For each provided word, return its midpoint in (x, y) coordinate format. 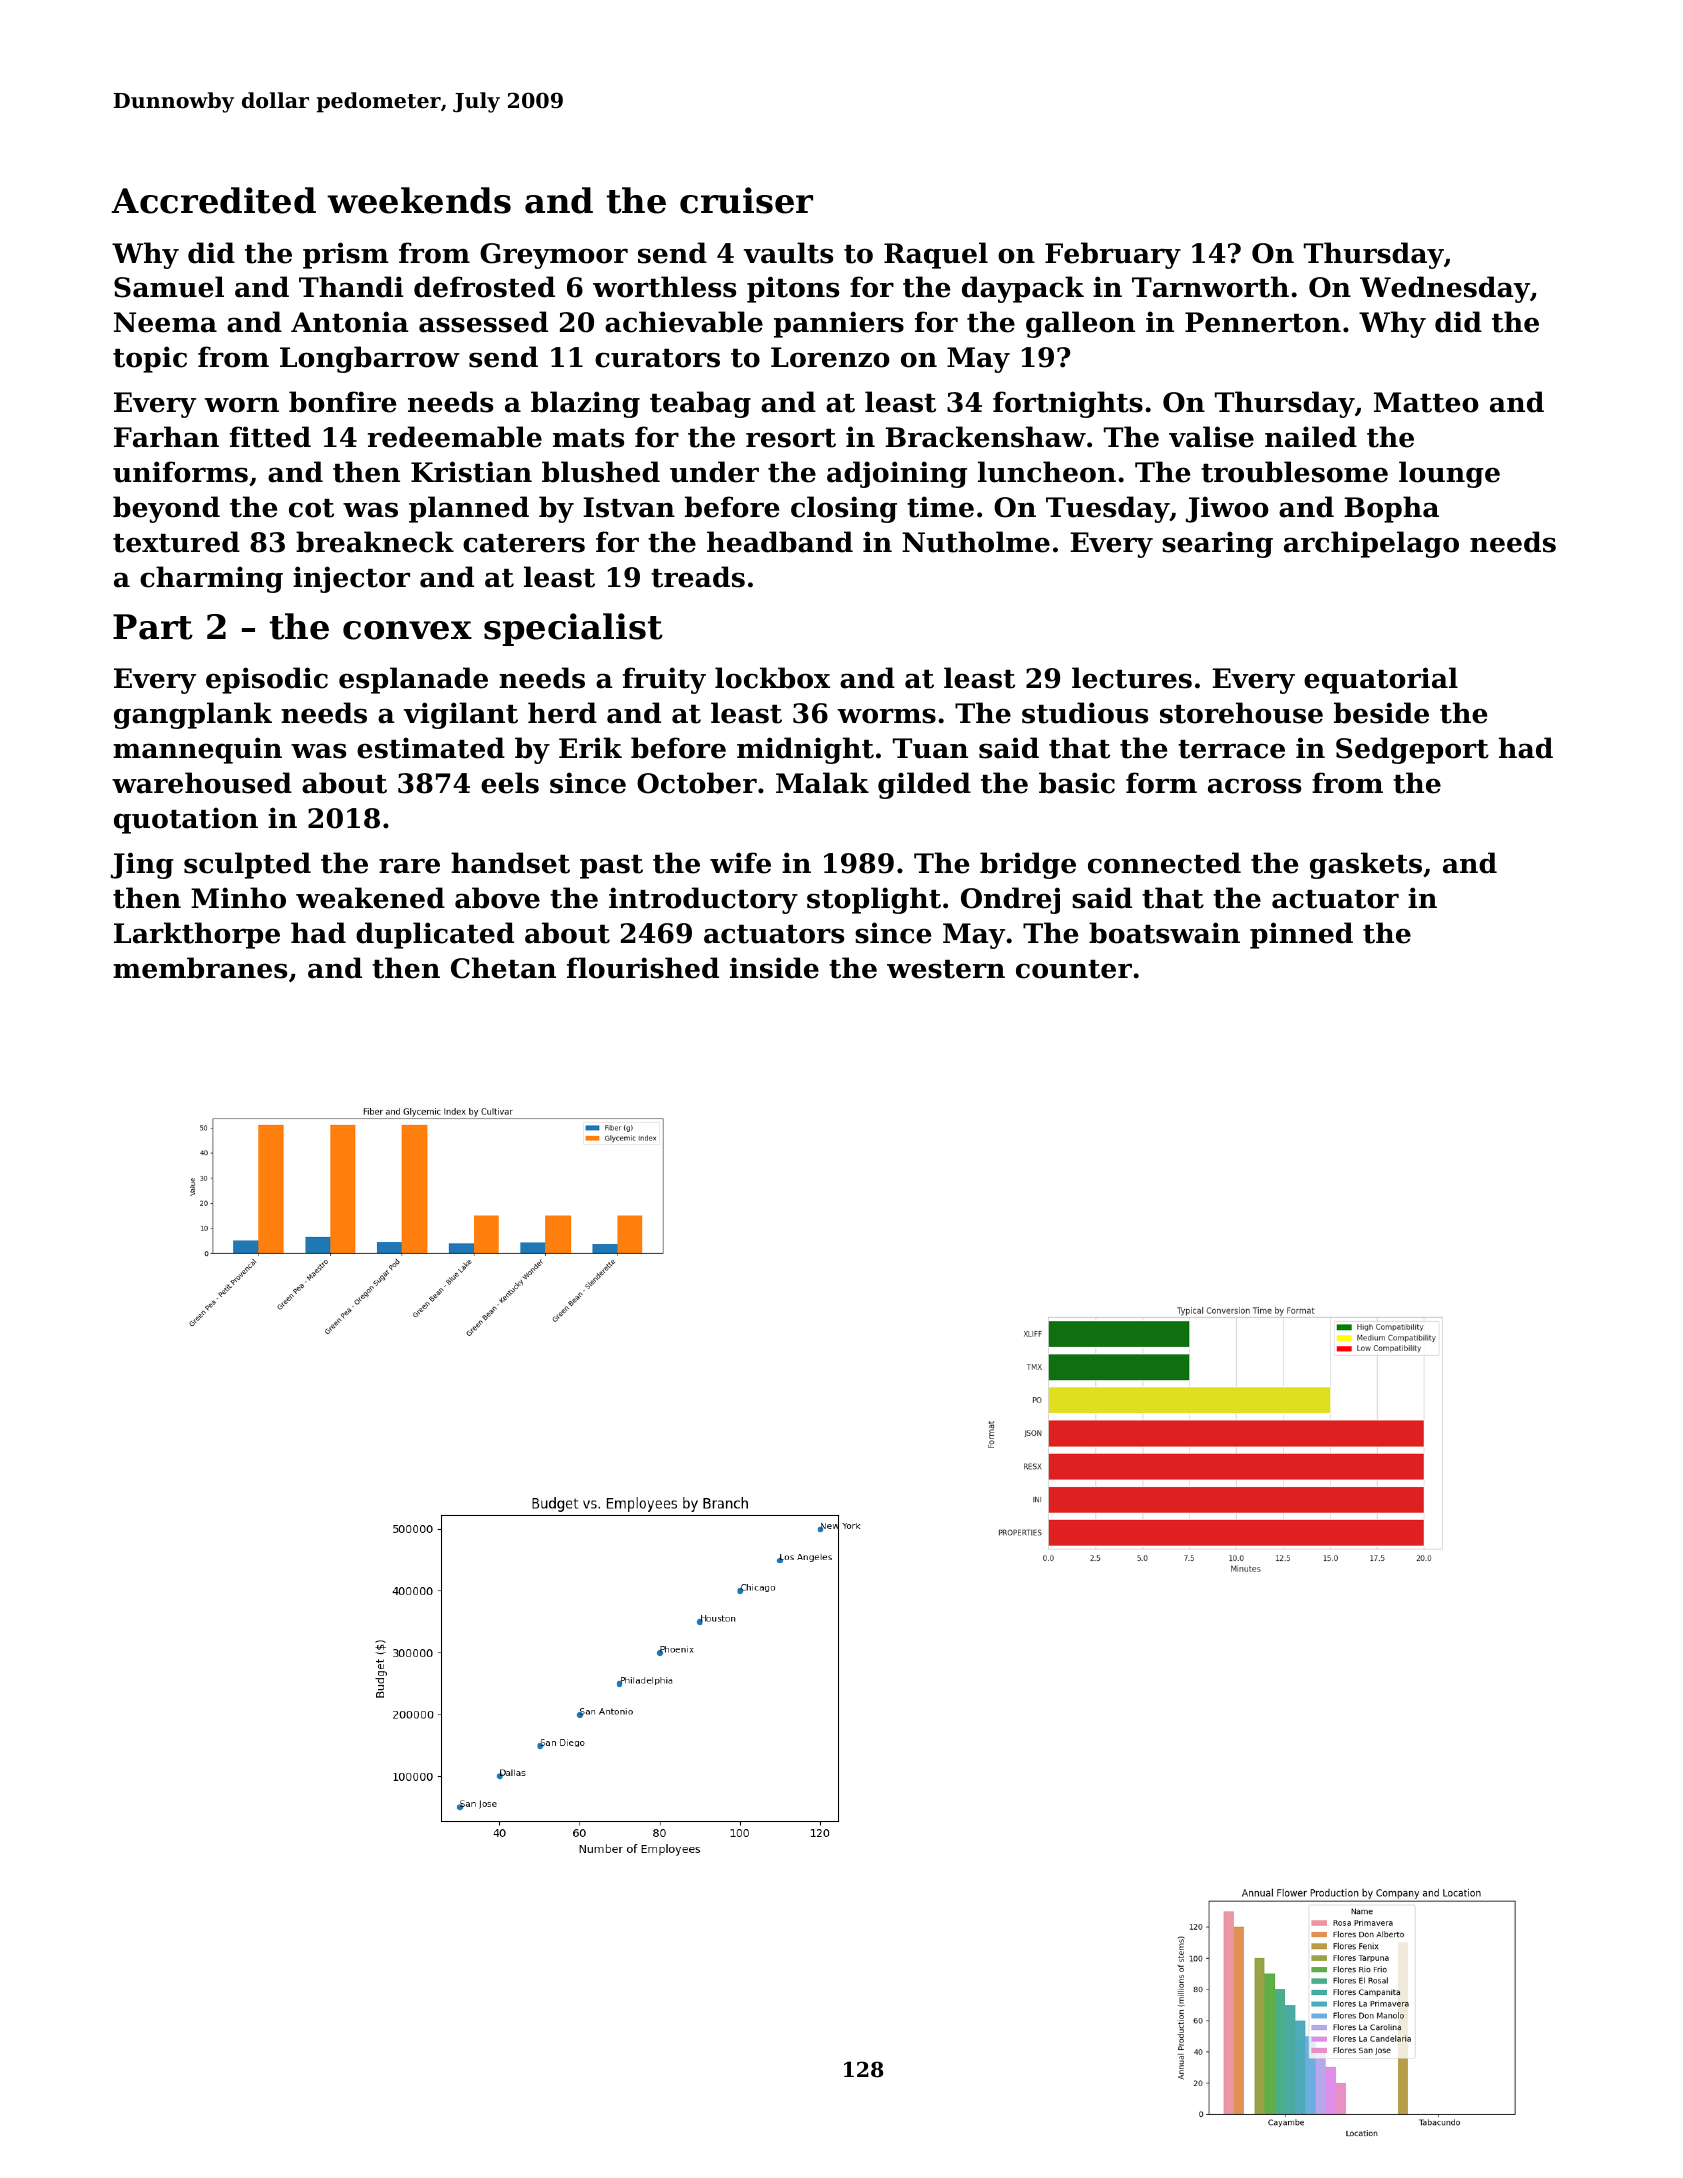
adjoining (897, 474)
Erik (590, 747)
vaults (788, 253)
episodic (267, 680)
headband (780, 542)
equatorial (1381, 680)
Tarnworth (1210, 287)
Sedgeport (1412, 750)
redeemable (455, 437)
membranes (200, 968)
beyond (166, 509)
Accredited (213, 200)
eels (510, 783)
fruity (664, 680)
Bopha (1391, 509)
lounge (1449, 474)
